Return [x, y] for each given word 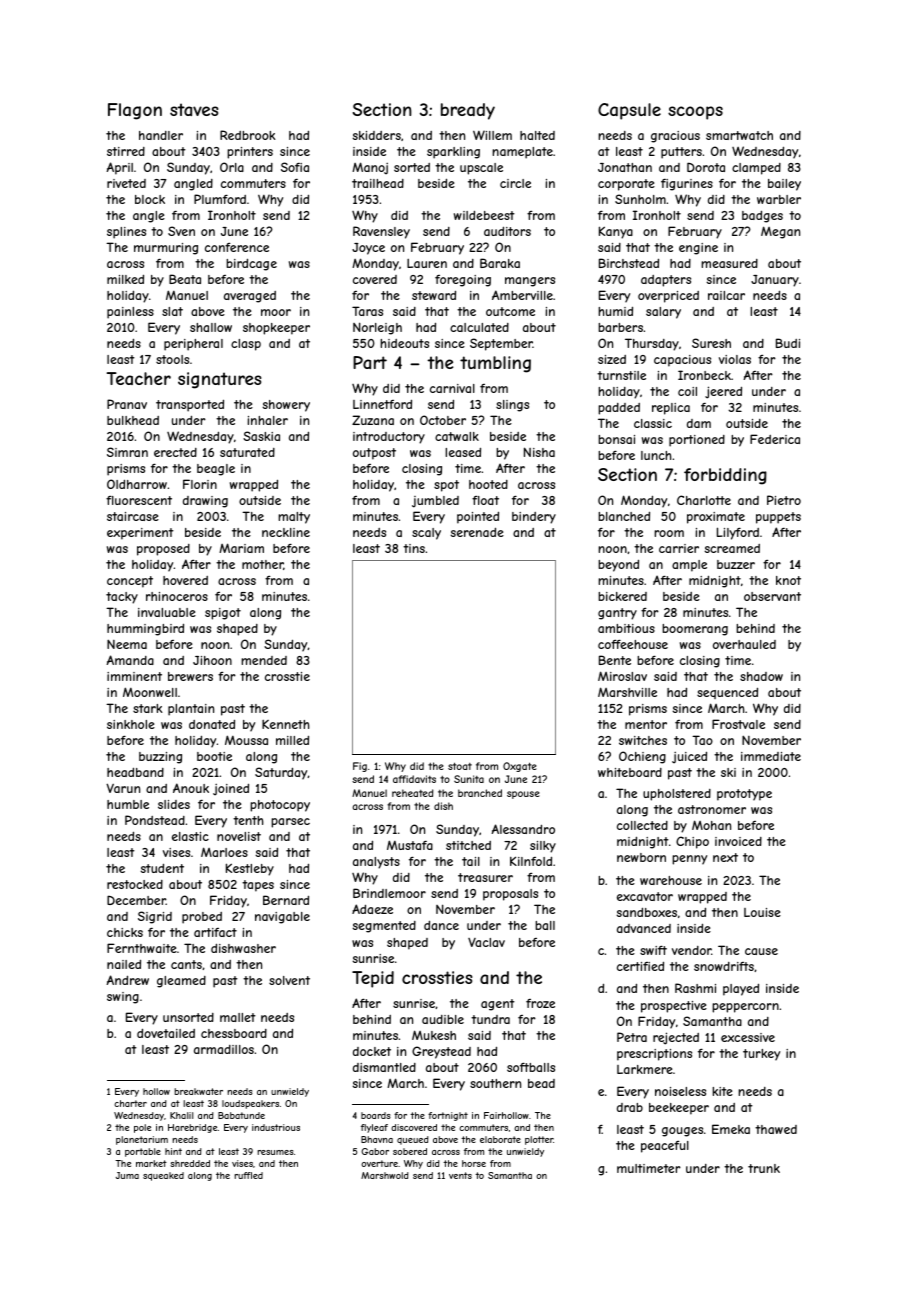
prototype [744, 795]
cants [186, 964]
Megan [780, 232]
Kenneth [285, 724]
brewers [190, 676]
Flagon [135, 111]
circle [515, 183]
